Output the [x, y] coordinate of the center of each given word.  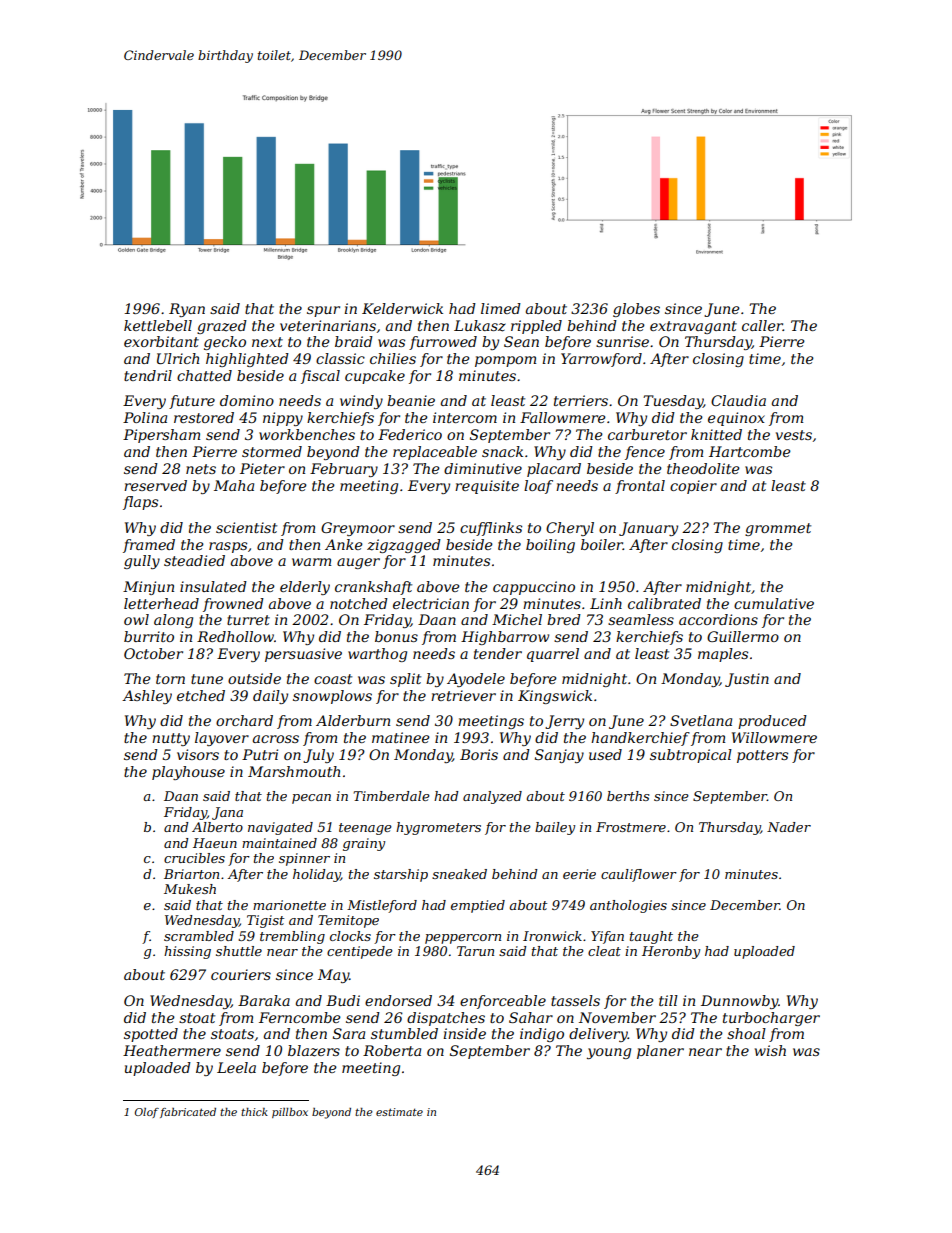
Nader [789, 827]
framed [149, 546]
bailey [555, 828]
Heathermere [172, 1050]
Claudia [738, 400]
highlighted [247, 360]
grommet [778, 529]
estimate [399, 1112]
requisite [487, 487]
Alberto [217, 827]
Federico [410, 434]
